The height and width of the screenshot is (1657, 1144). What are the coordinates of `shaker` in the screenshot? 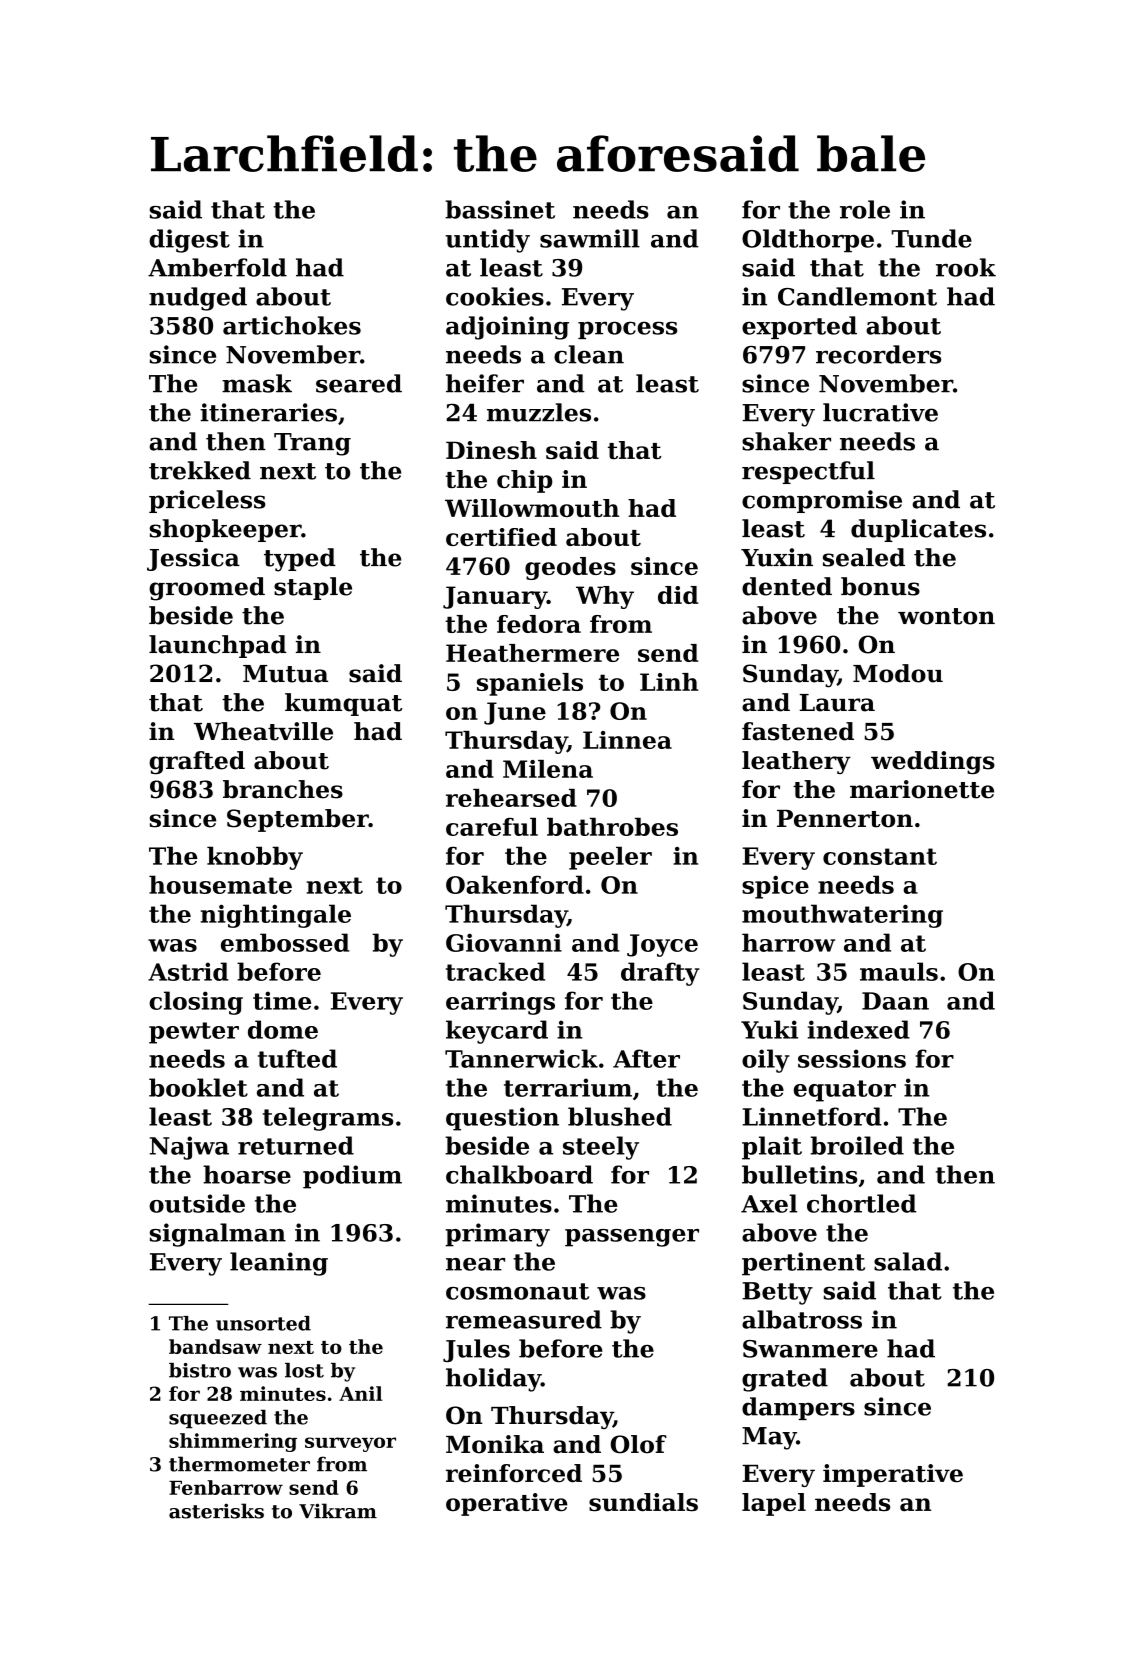 It's located at (786, 441).
